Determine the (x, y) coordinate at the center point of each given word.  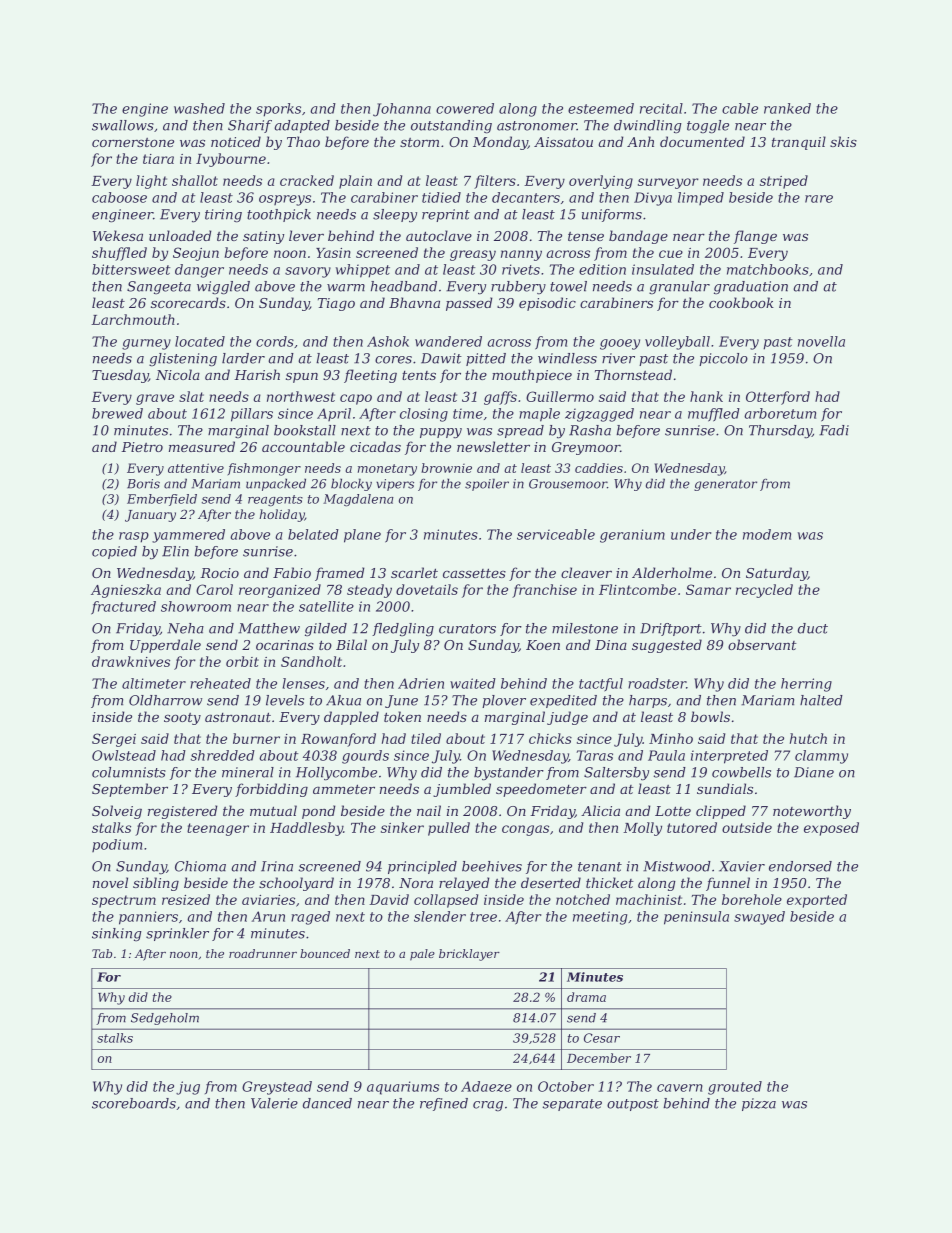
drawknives (131, 661)
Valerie (274, 1103)
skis (843, 141)
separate (572, 1105)
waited (473, 683)
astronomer (537, 126)
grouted (735, 1088)
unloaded (180, 235)
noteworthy (812, 812)
